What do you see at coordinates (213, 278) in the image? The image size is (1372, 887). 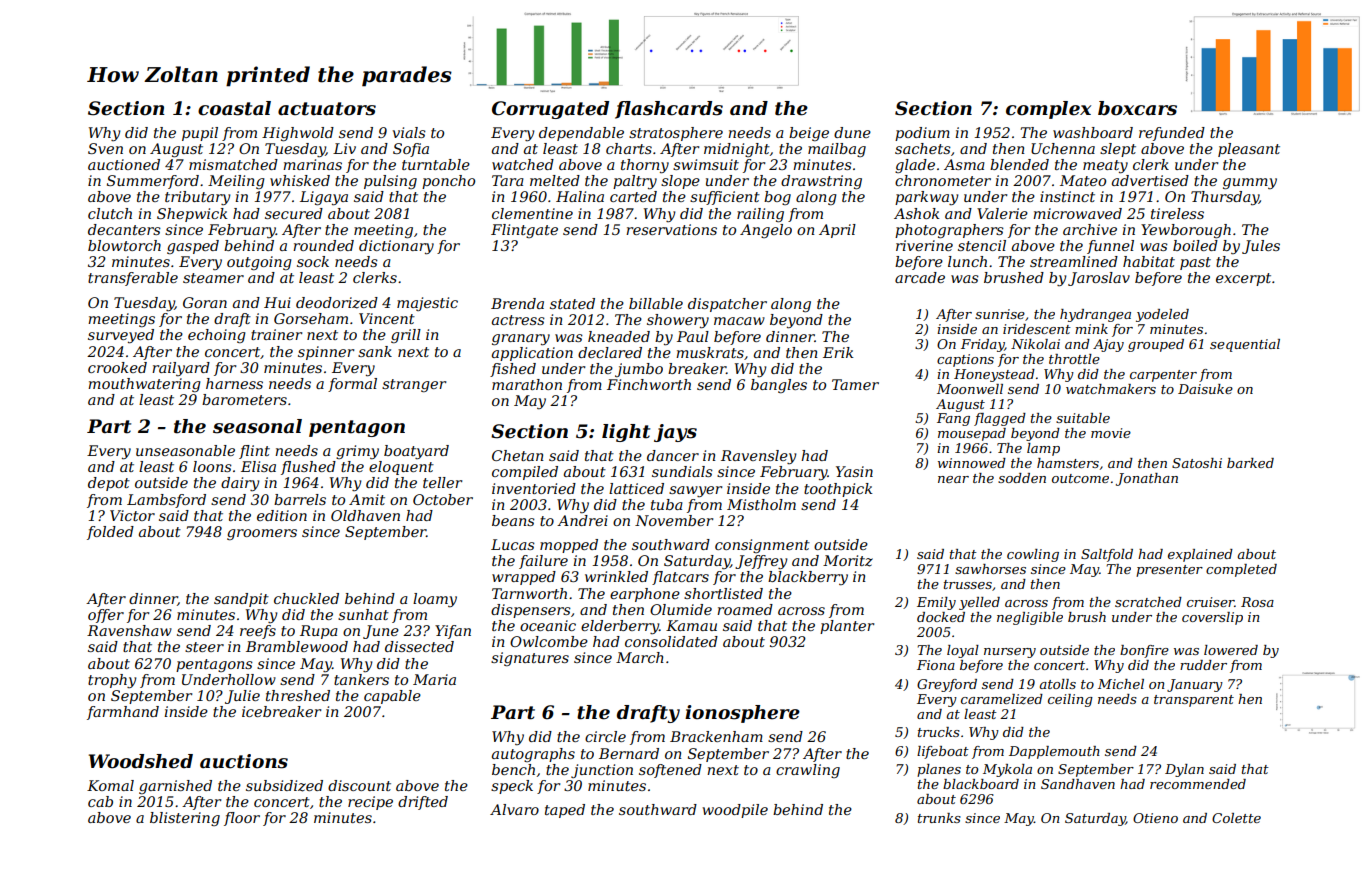 I see `steamer` at bounding box center [213, 278].
